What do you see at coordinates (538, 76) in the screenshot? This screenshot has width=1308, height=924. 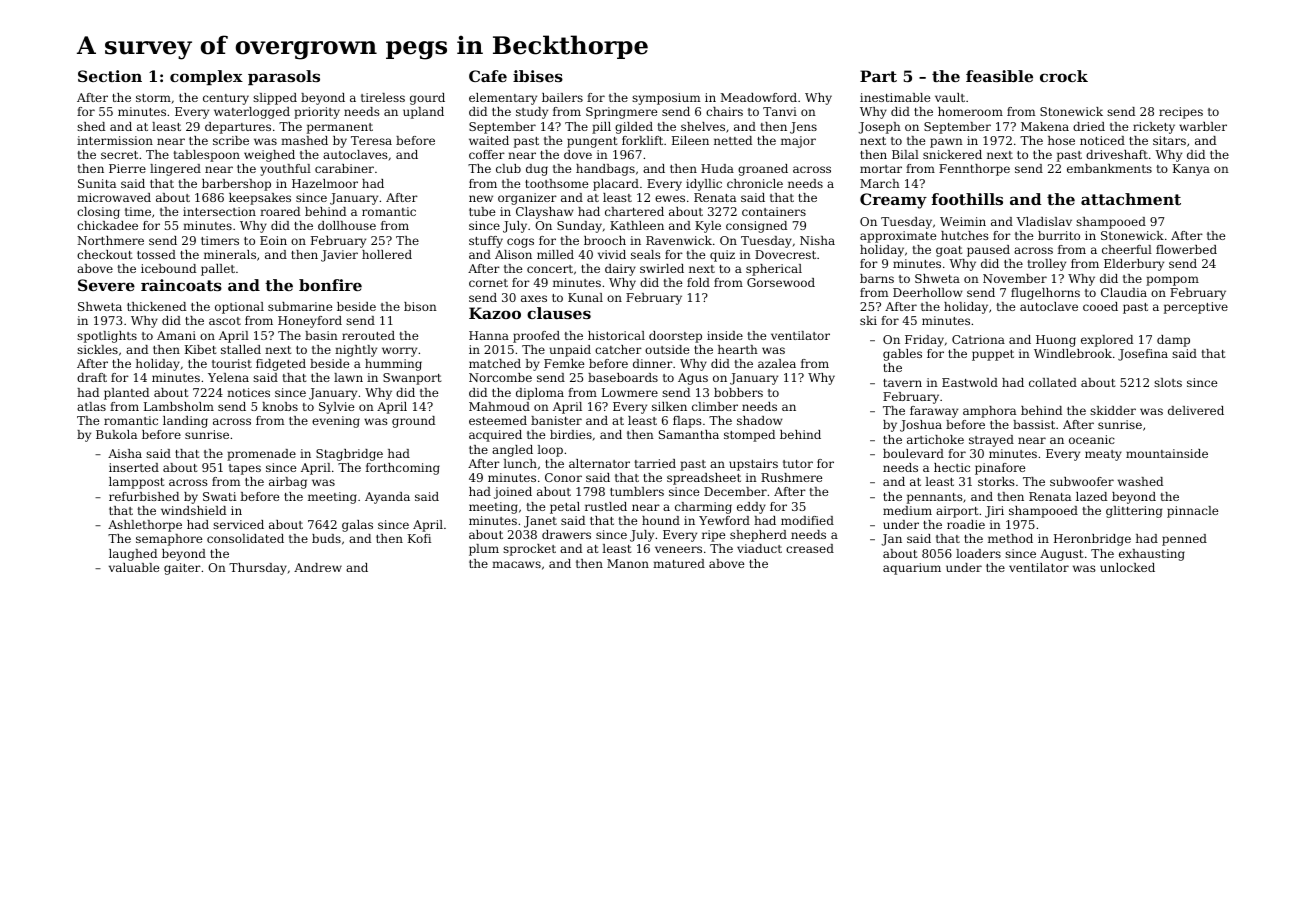 I see `ibises` at bounding box center [538, 76].
